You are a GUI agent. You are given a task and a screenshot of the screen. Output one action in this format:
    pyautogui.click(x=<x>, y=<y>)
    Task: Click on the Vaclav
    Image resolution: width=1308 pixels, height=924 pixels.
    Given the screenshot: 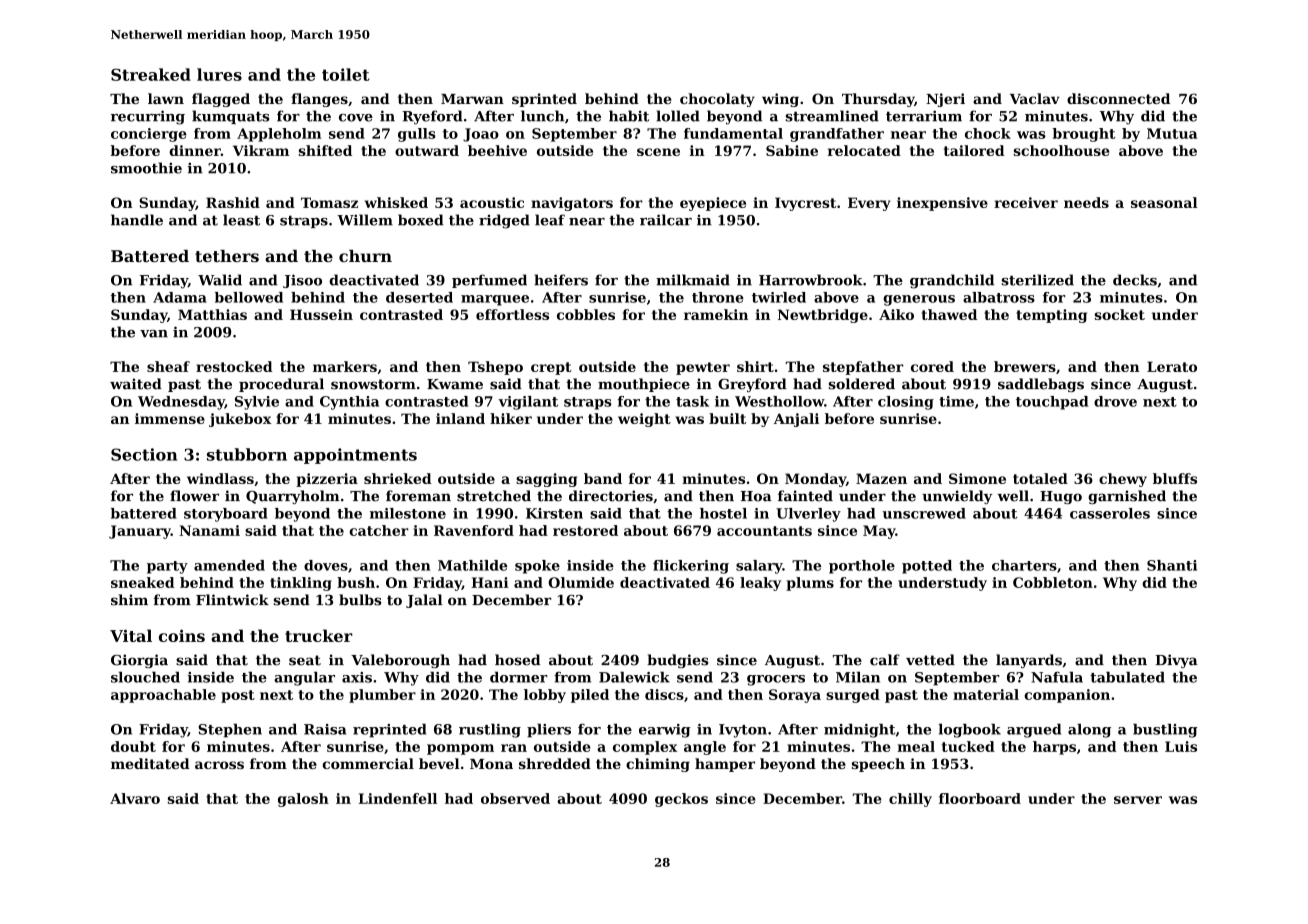 What is the action you would take?
    pyautogui.click(x=1035, y=98)
